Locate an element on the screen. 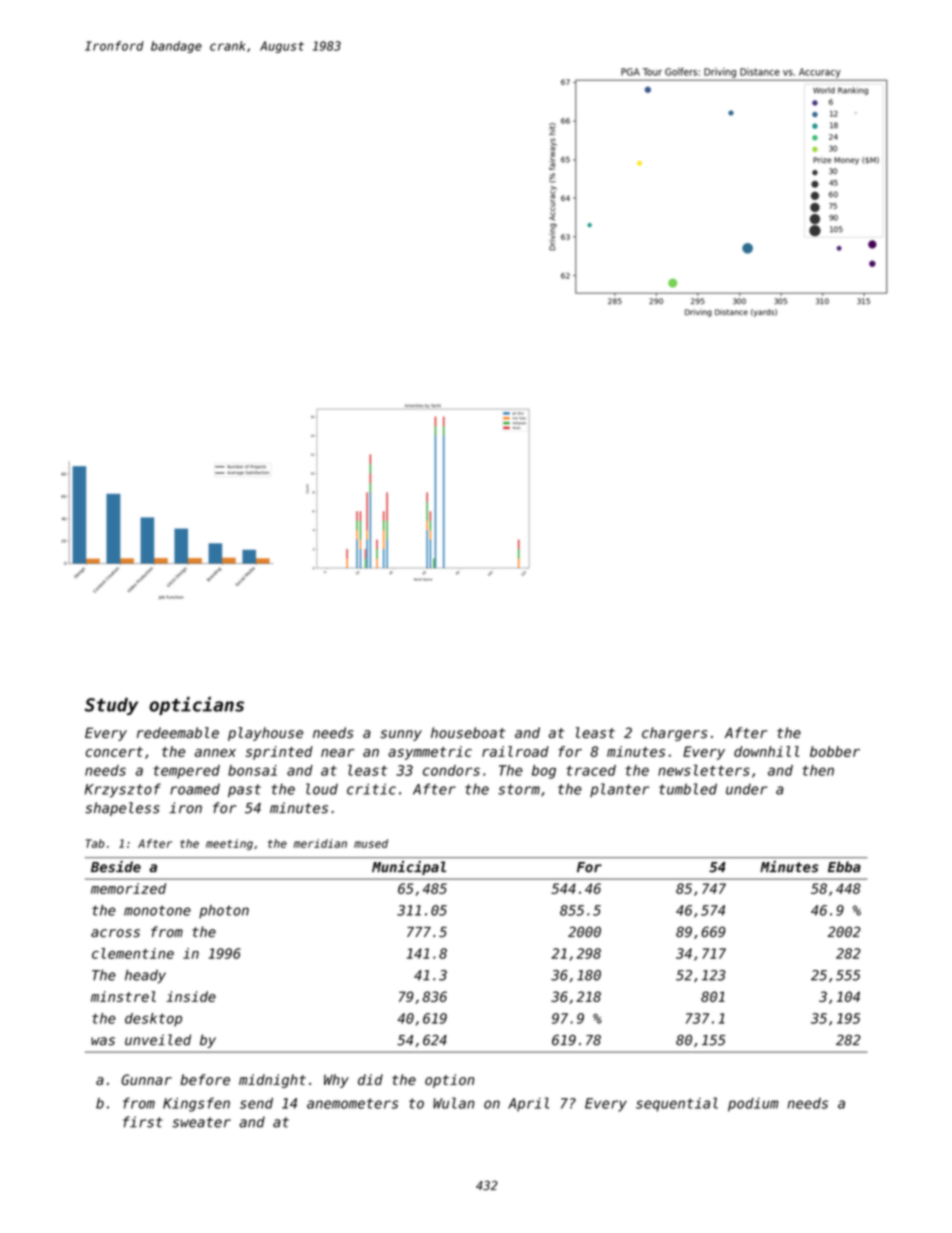 This screenshot has height=1233, width=952. shapeless is located at coordinates (122, 809).
